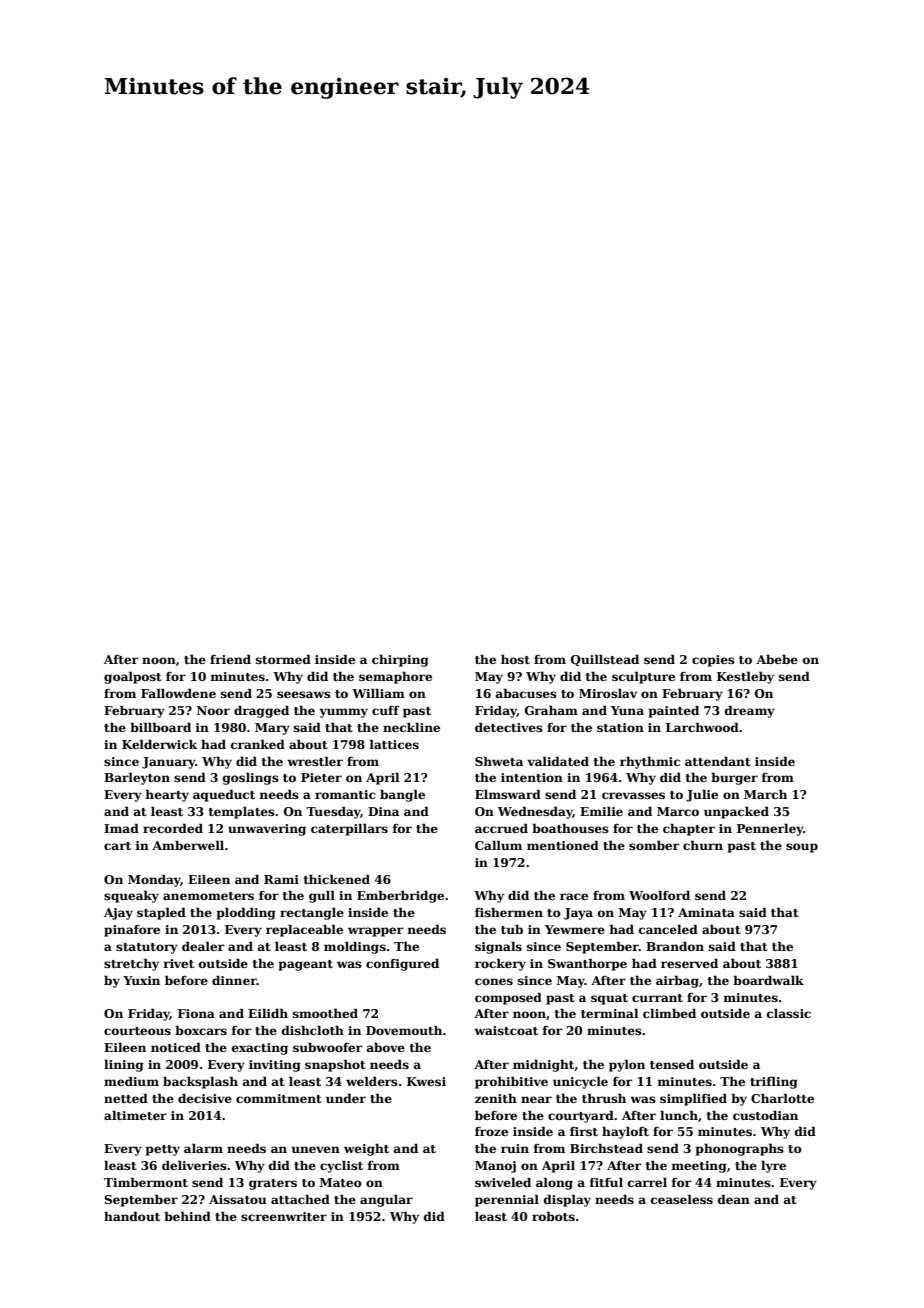 The height and width of the document is (1308, 924). I want to click on dean, so click(734, 1199).
